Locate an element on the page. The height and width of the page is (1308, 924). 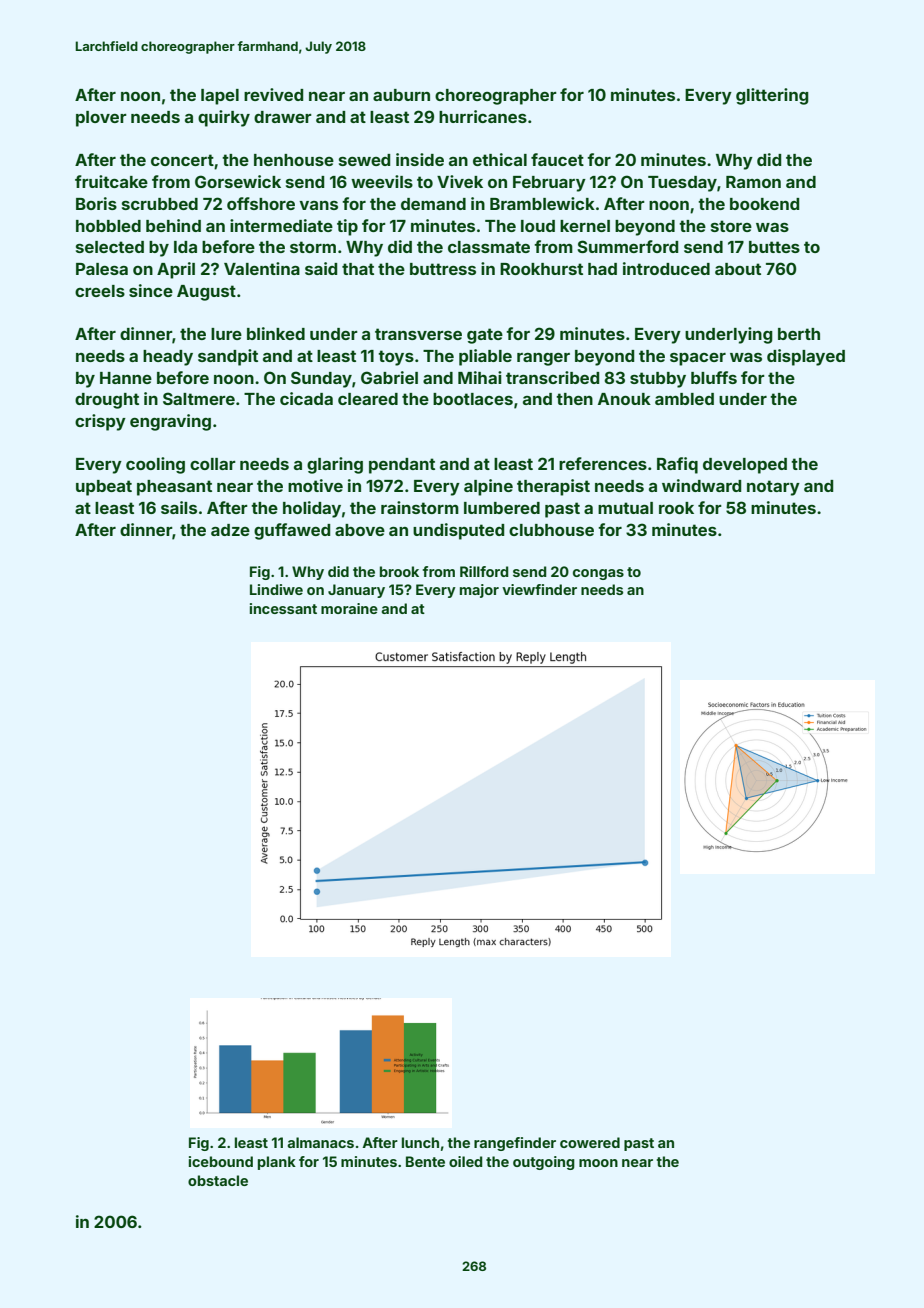
major is located at coordinates (479, 591).
